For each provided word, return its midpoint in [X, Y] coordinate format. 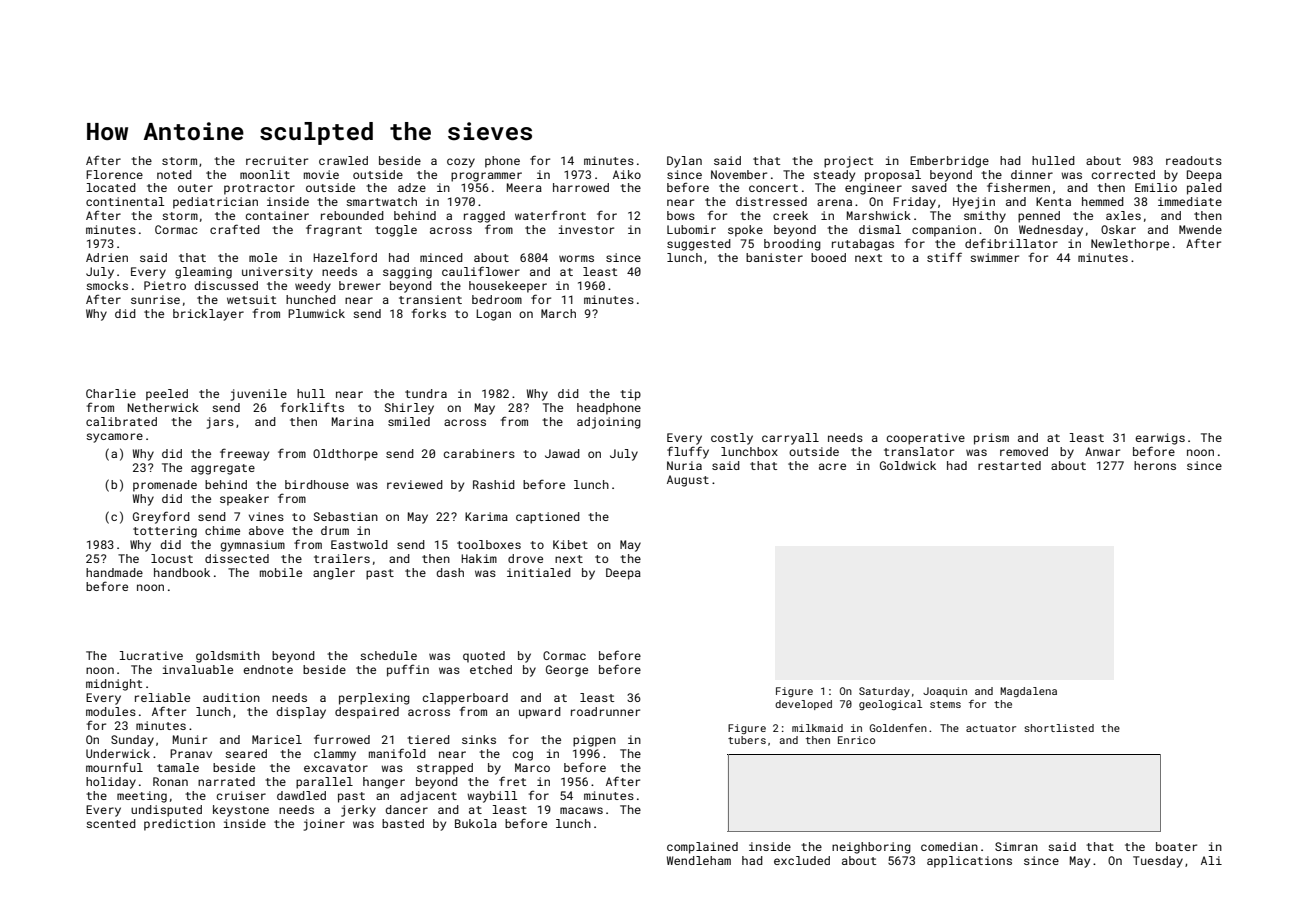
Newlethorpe [1130, 245]
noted [174, 174]
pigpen [594, 741]
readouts [1194, 160]
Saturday [884, 692]
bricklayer [208, 315]
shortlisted [1059, 728]
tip [630, 395]
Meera [524, 187]
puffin [408, 670]
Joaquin [945, 692]
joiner [324, 825]
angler [334, 574]
